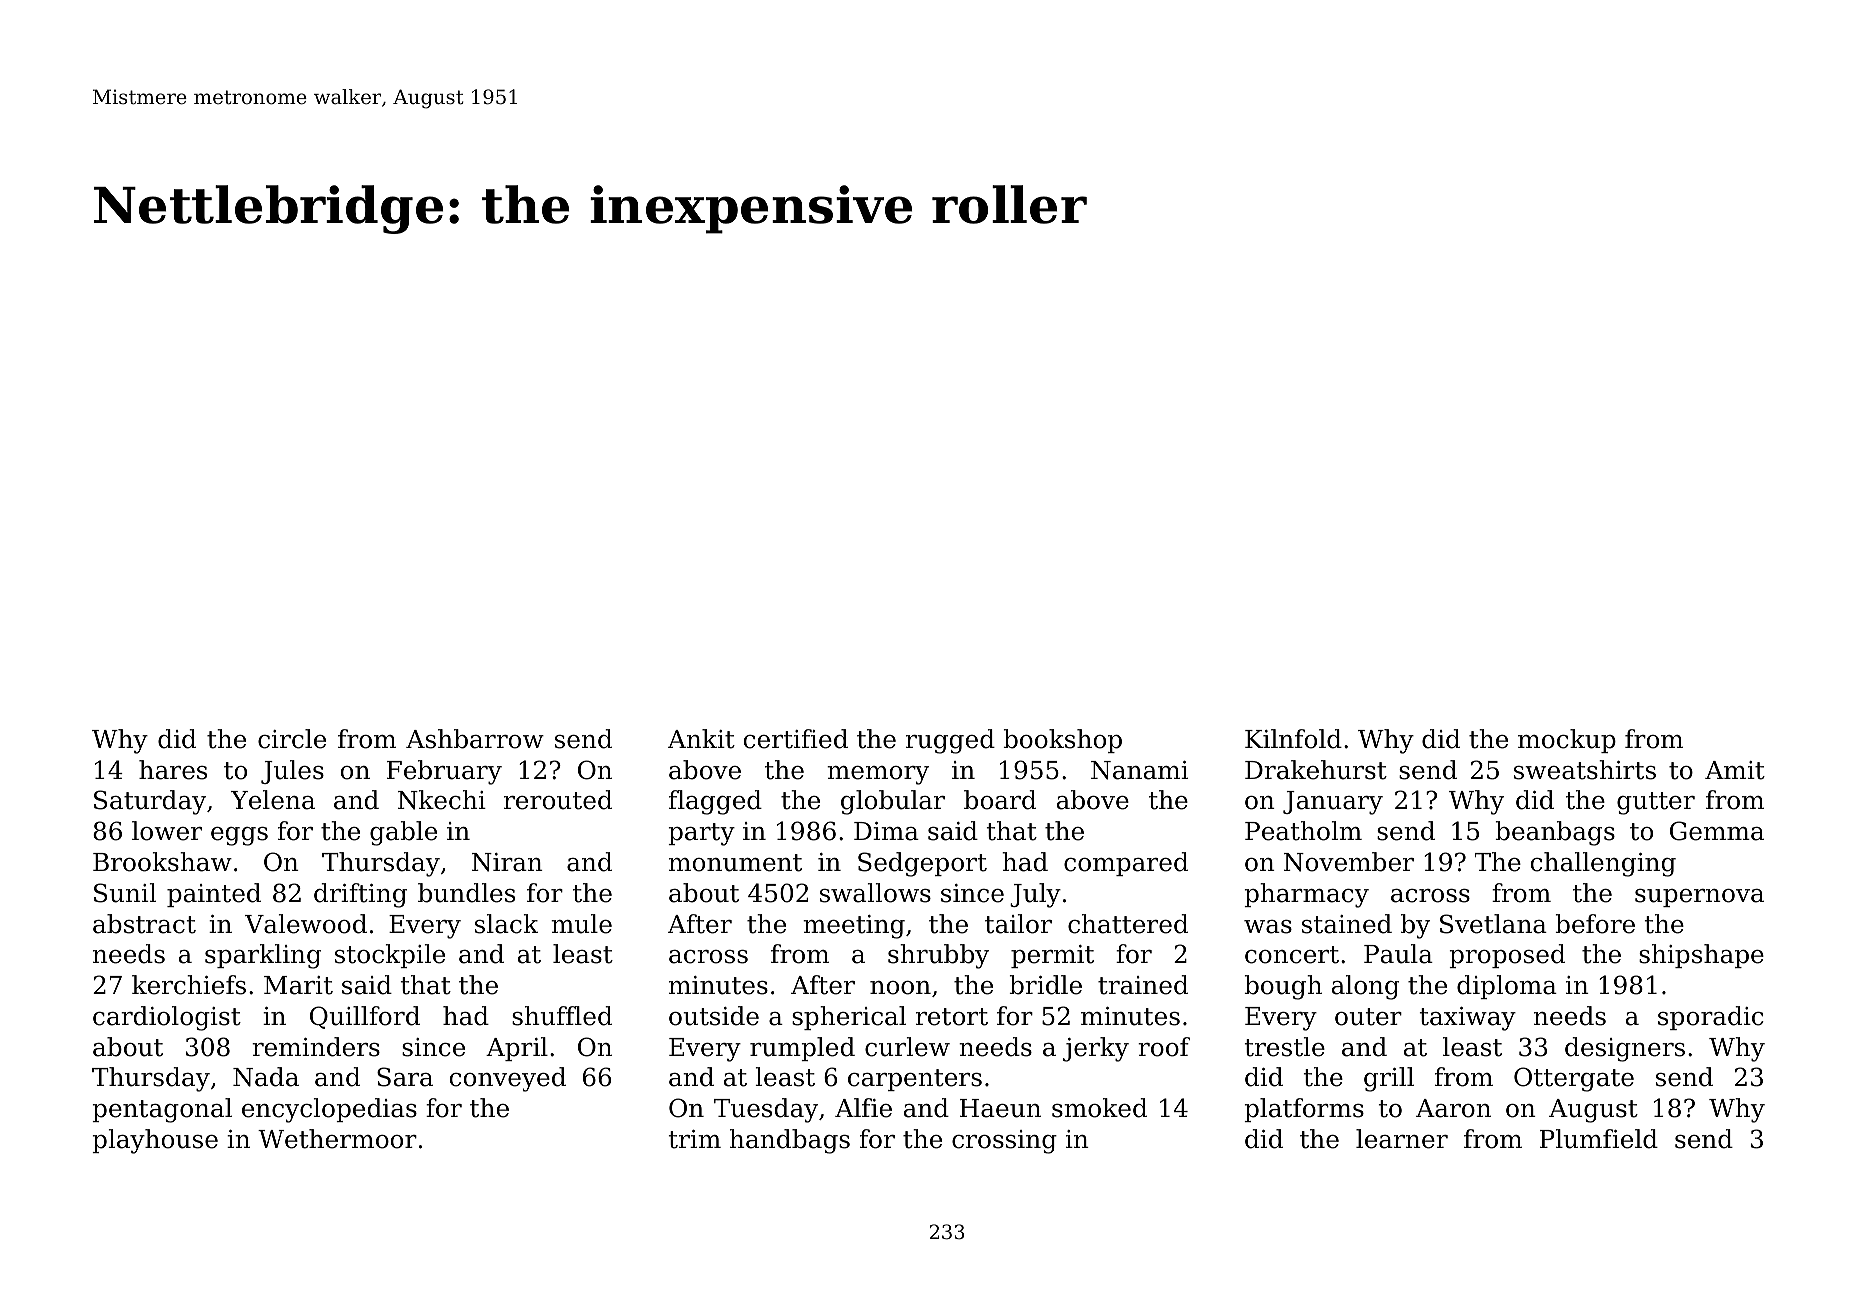  What do you see at coordinates (167, 831) in the screenshot?
I see `lower` at bounding box center [167, 831].
